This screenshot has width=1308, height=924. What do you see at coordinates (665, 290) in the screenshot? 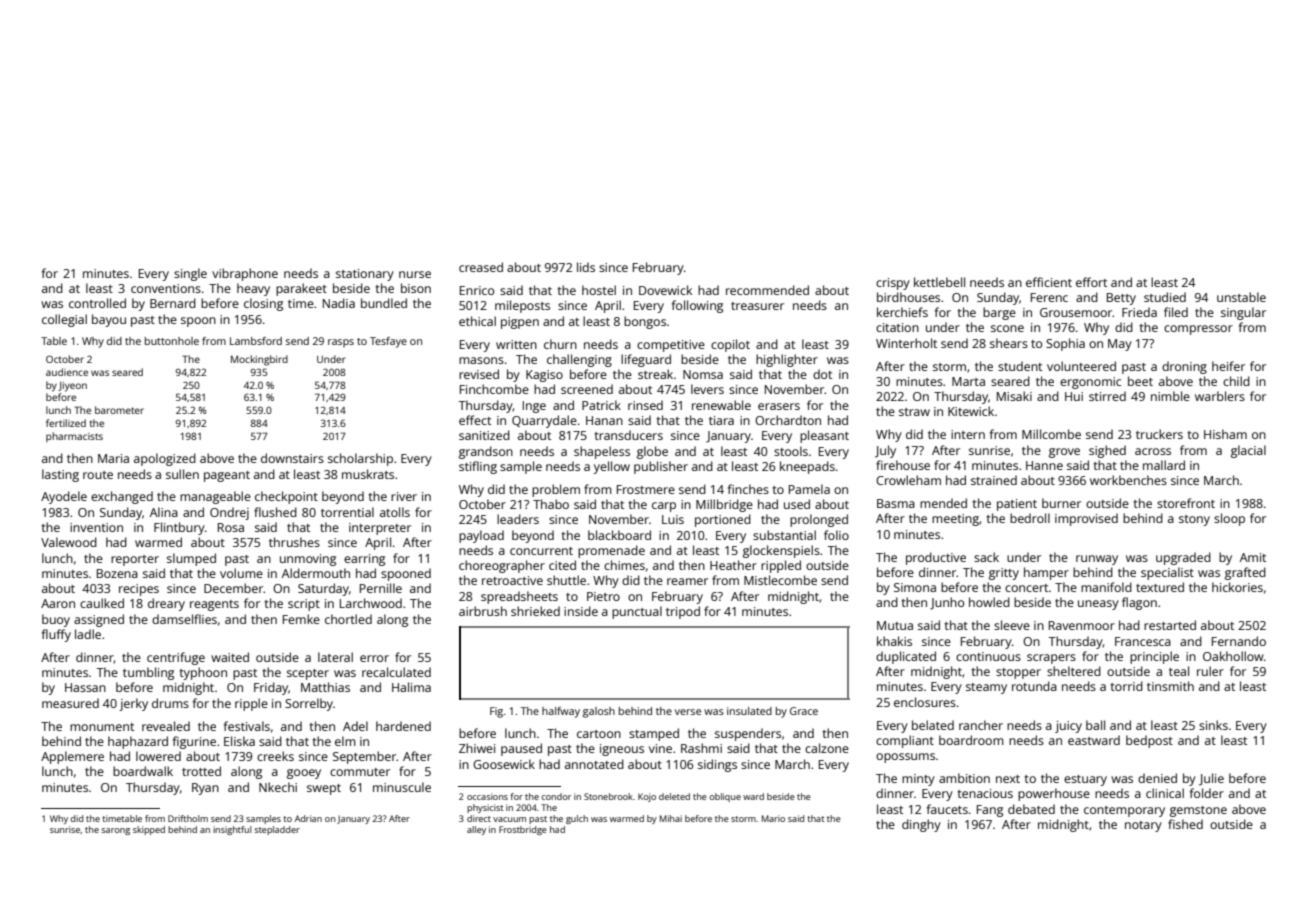
I see `Dovewick` at bounding box center [665, 290].
